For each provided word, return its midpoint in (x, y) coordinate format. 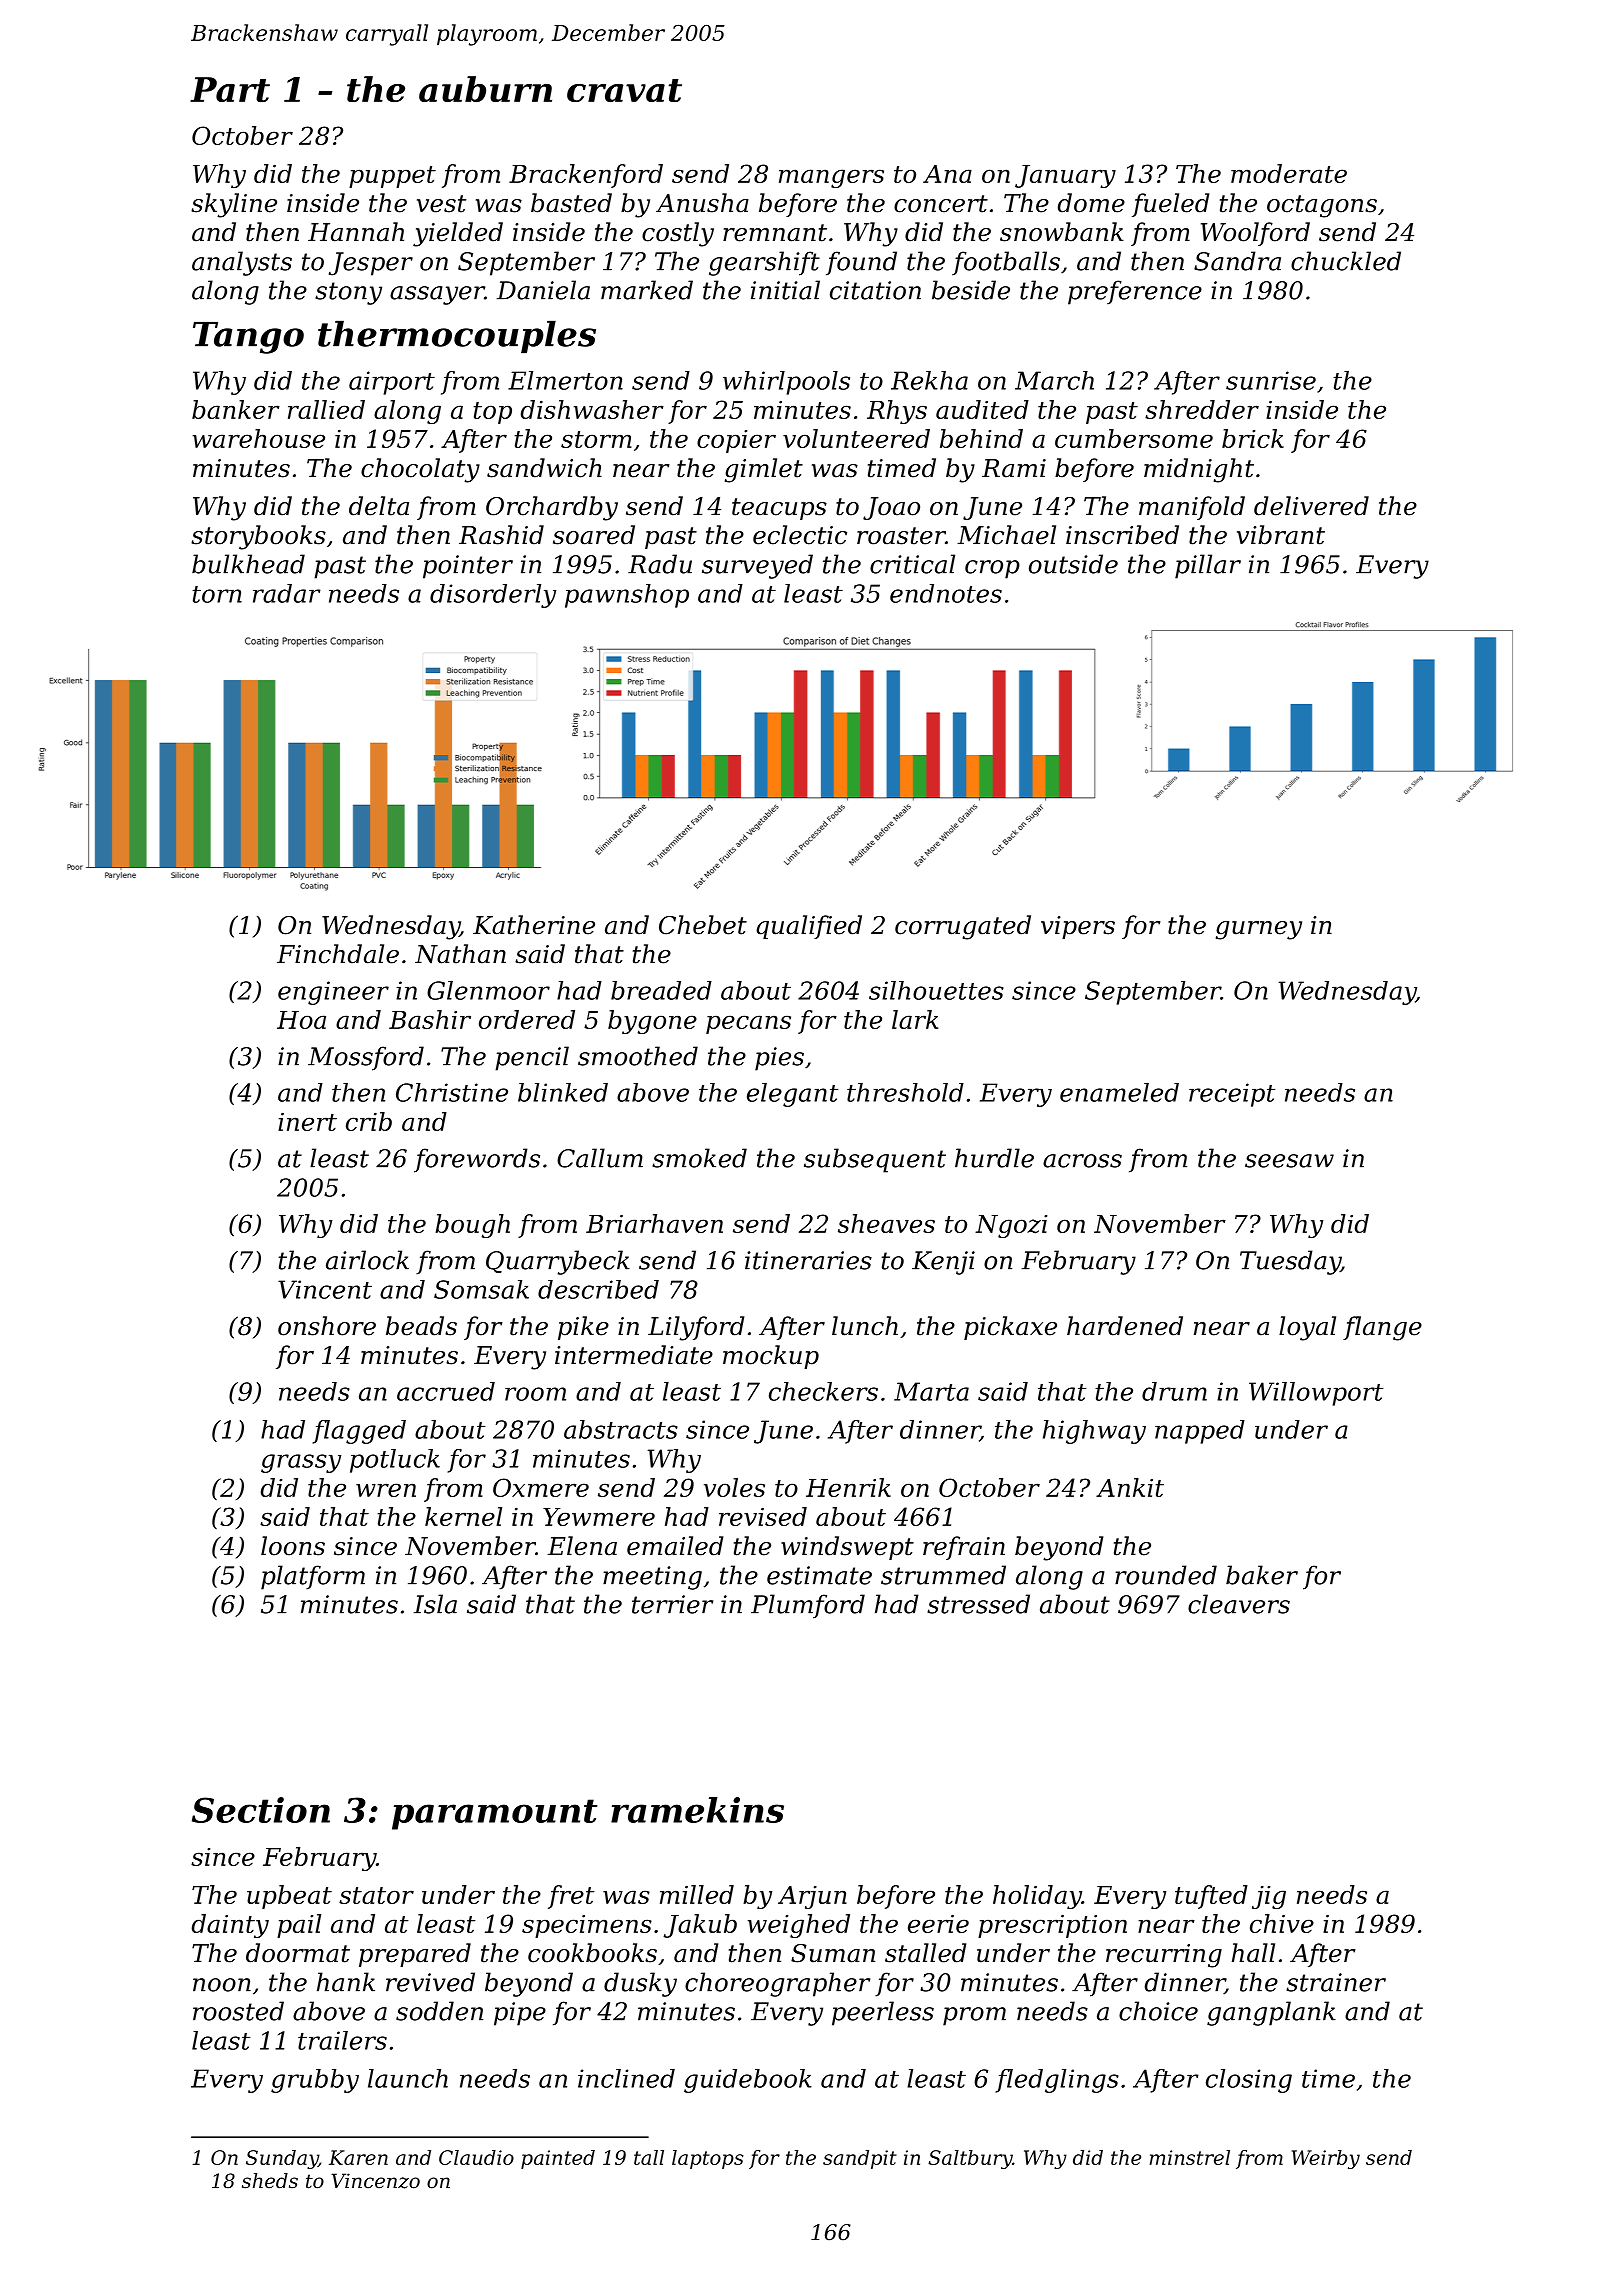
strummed (943, 1575)
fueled (1170, 205)
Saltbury (970, 2159)
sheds (270, 2181)
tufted (1211, 1897)
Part (230, 89)
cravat (624, 90)
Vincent (325, 1289)
